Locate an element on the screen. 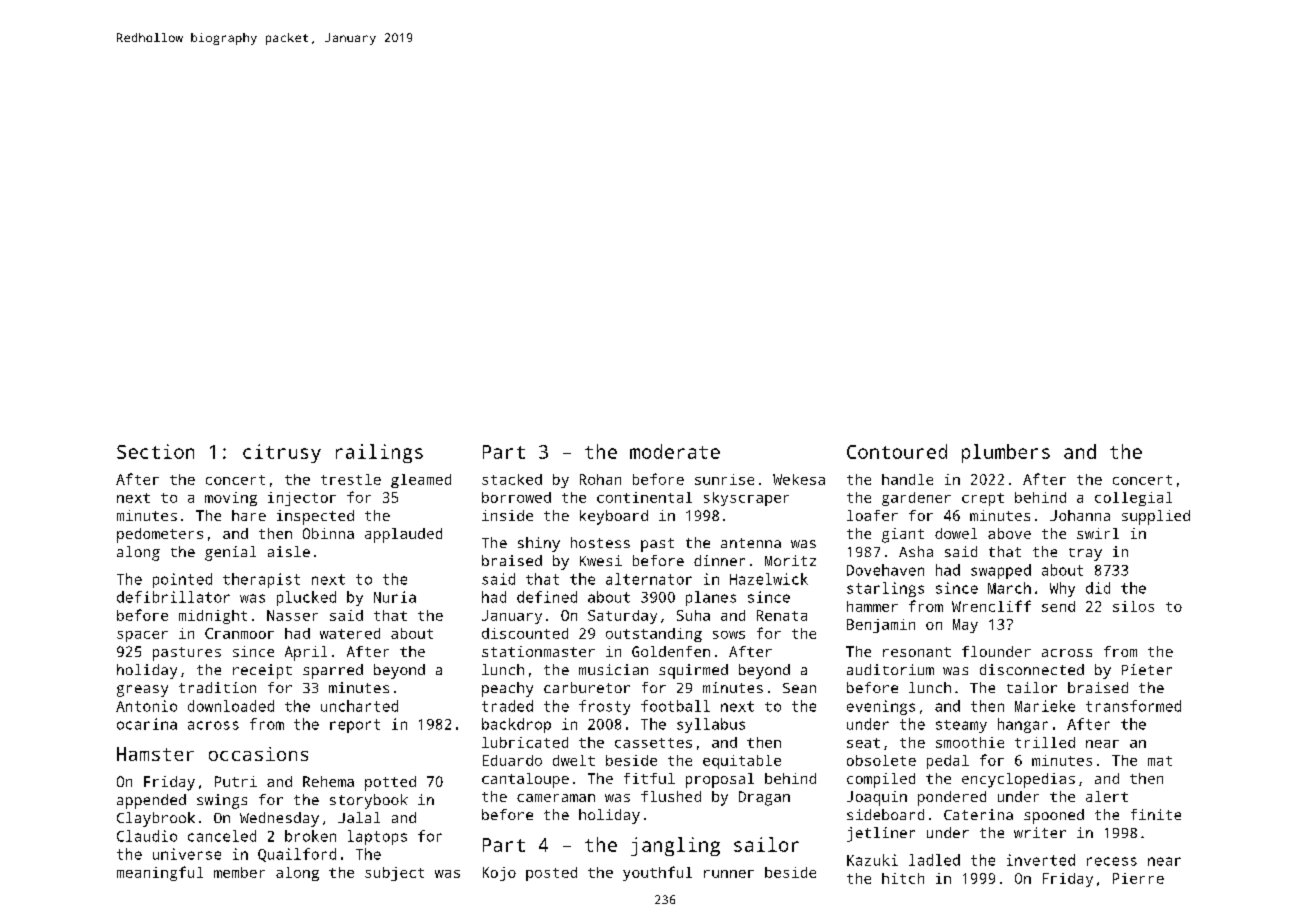 This screenshot has height=924, width=1308. dowel is located at coordinates (956, 533).
